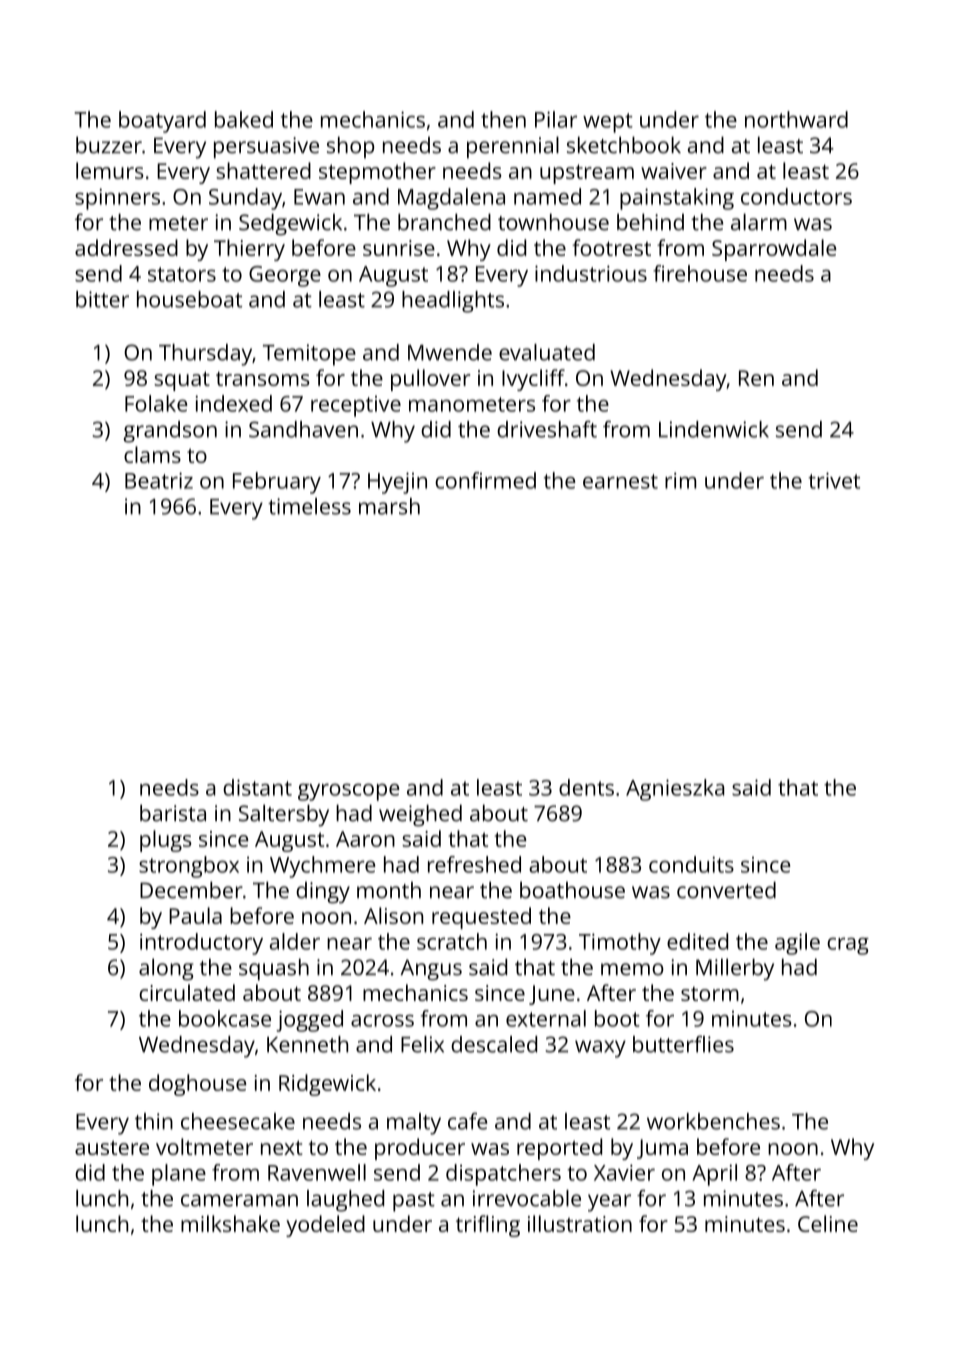 This image has height=1359, width=957. Describe the element at coordinates (691, 864) in the image. I see `conduits` at that location.
